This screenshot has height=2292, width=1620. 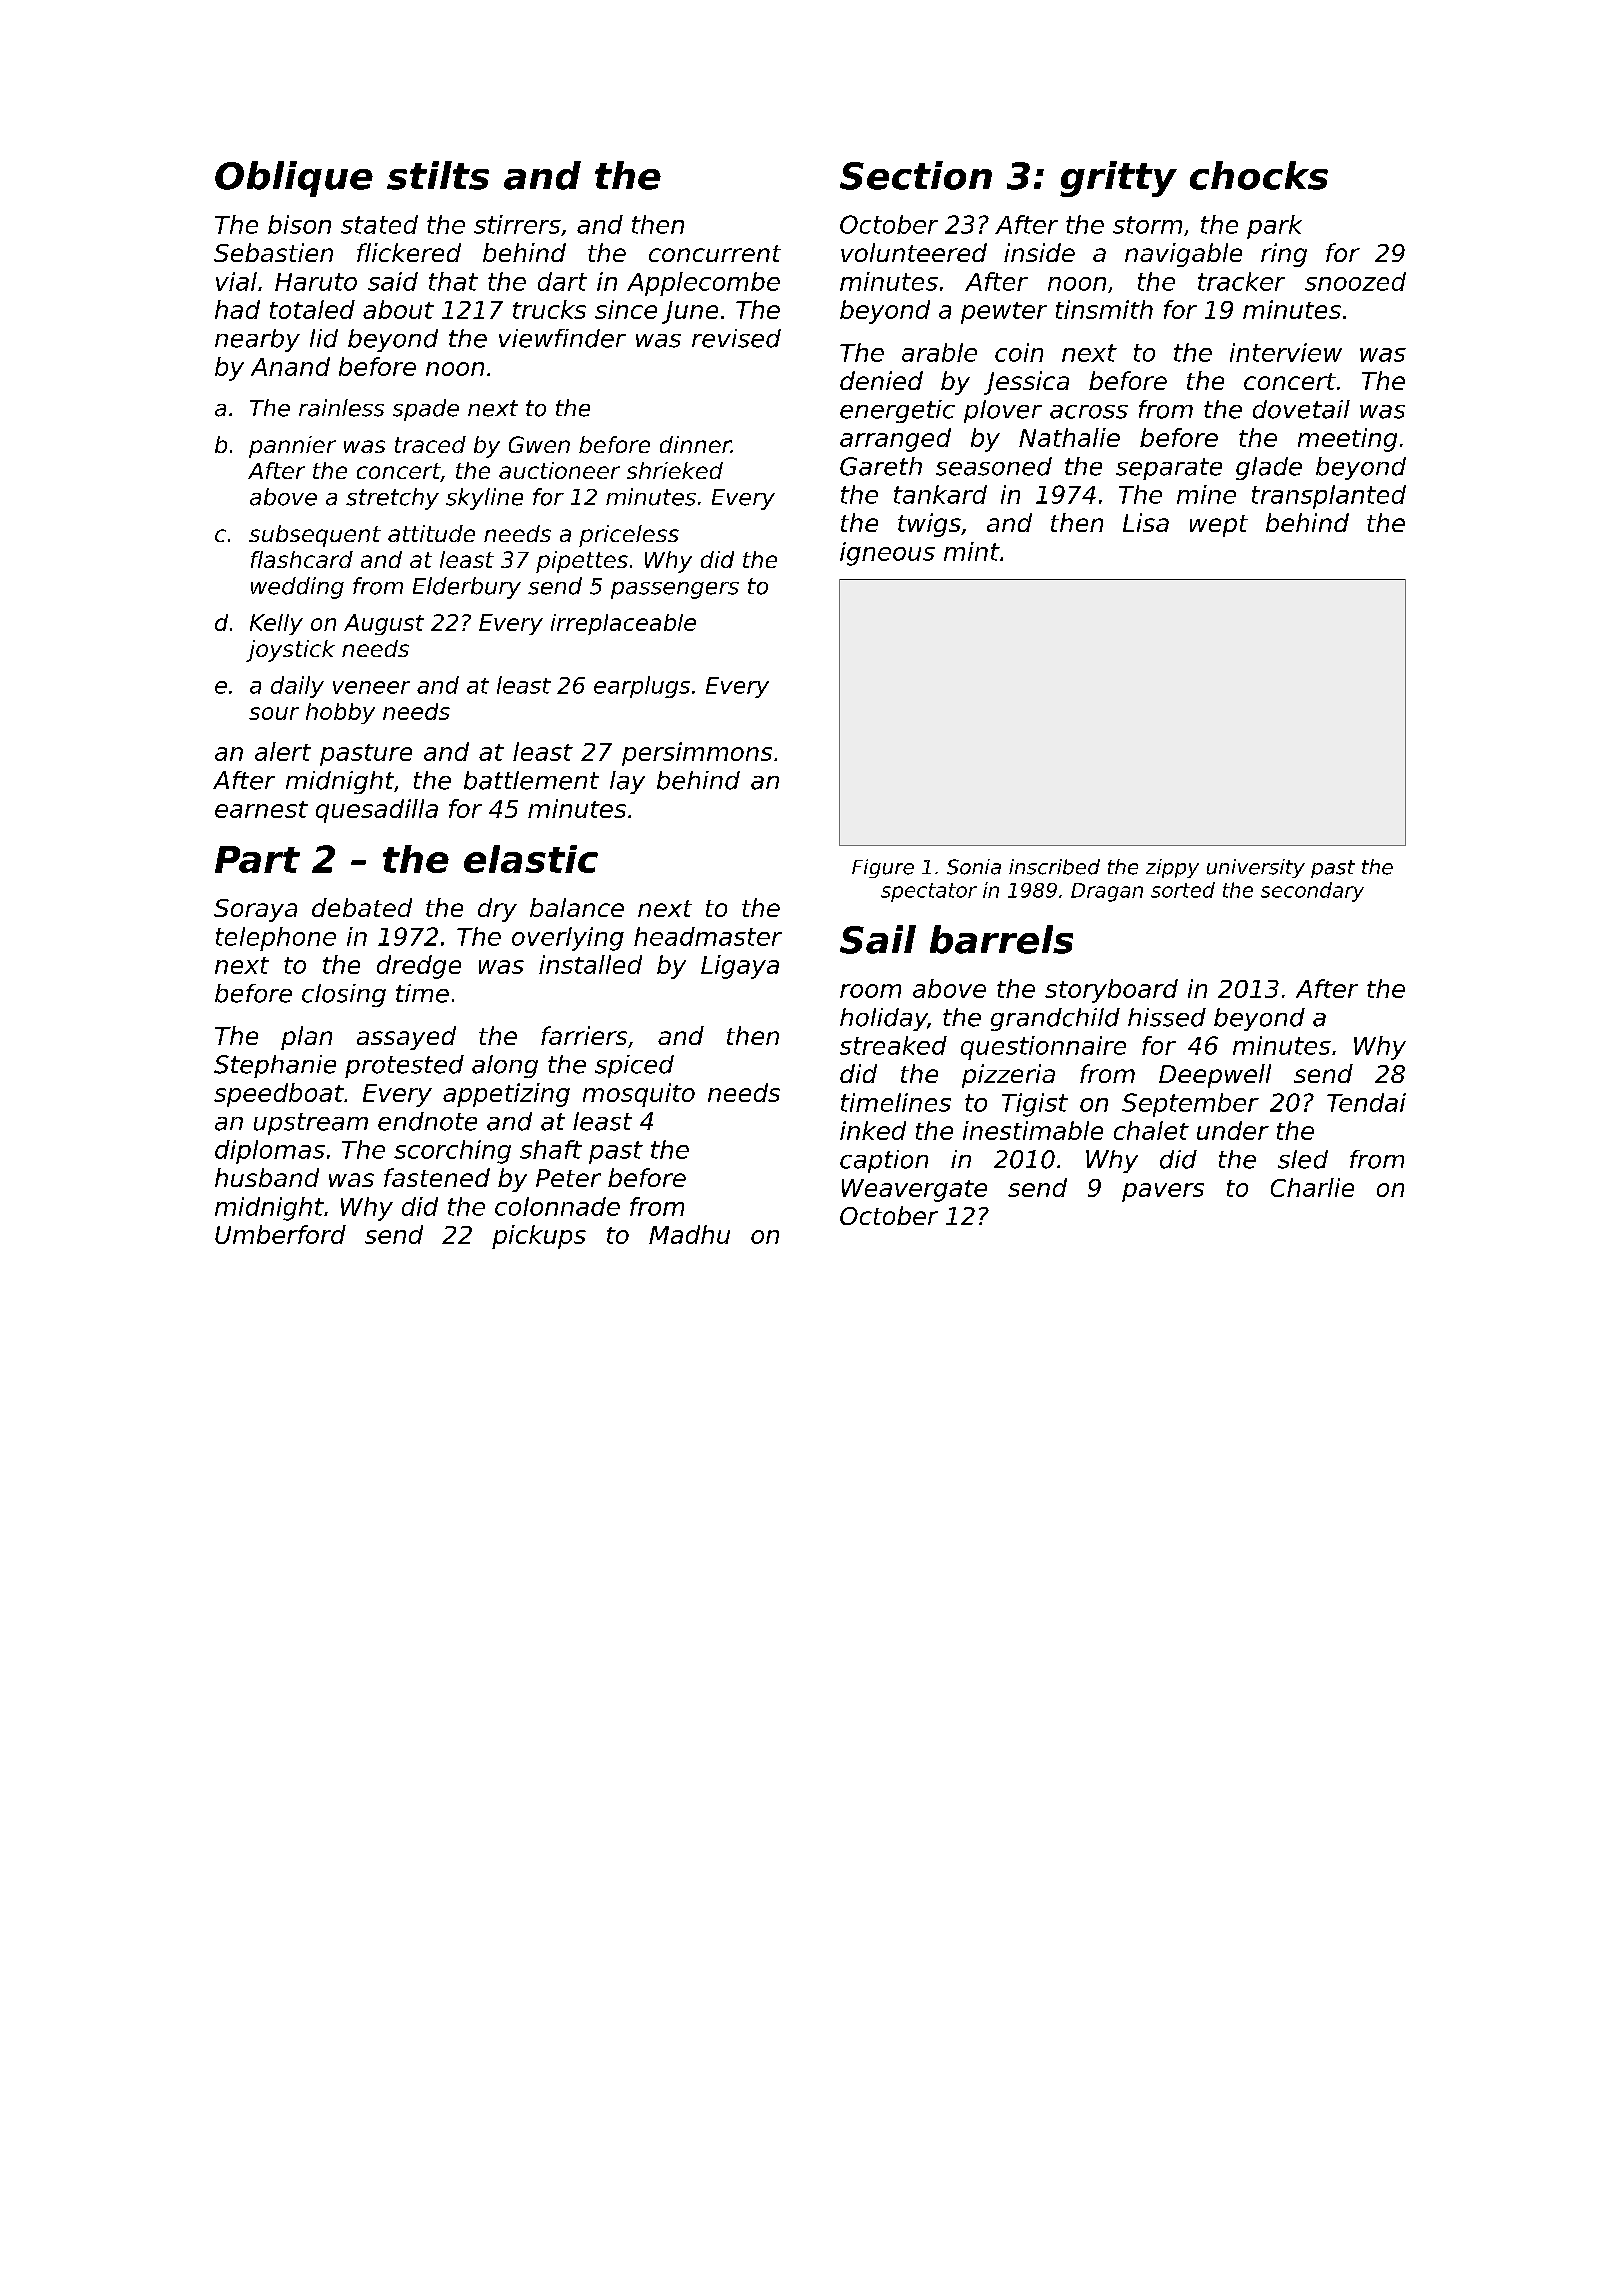 What do you see at coordinates (371, 687) in the screenshot?
I see `veneer` at bounding box center [371, 687].
